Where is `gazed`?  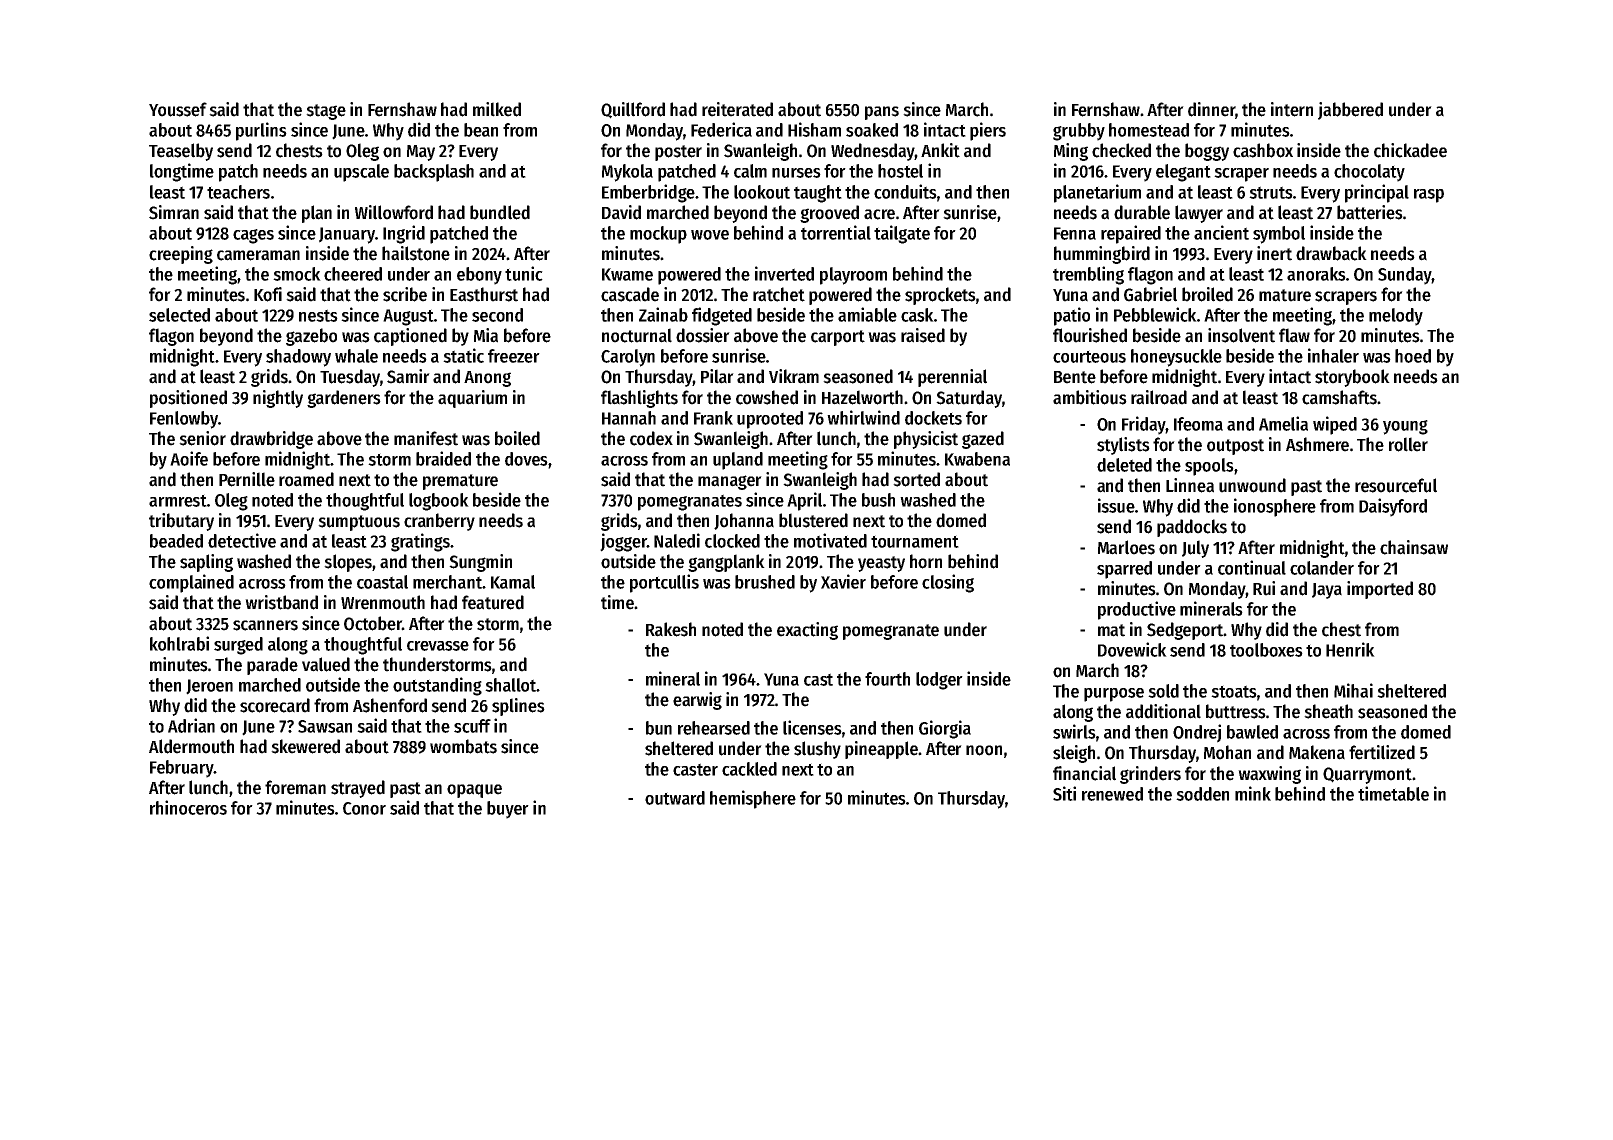
gazed is located at coordinates (983, 440).
